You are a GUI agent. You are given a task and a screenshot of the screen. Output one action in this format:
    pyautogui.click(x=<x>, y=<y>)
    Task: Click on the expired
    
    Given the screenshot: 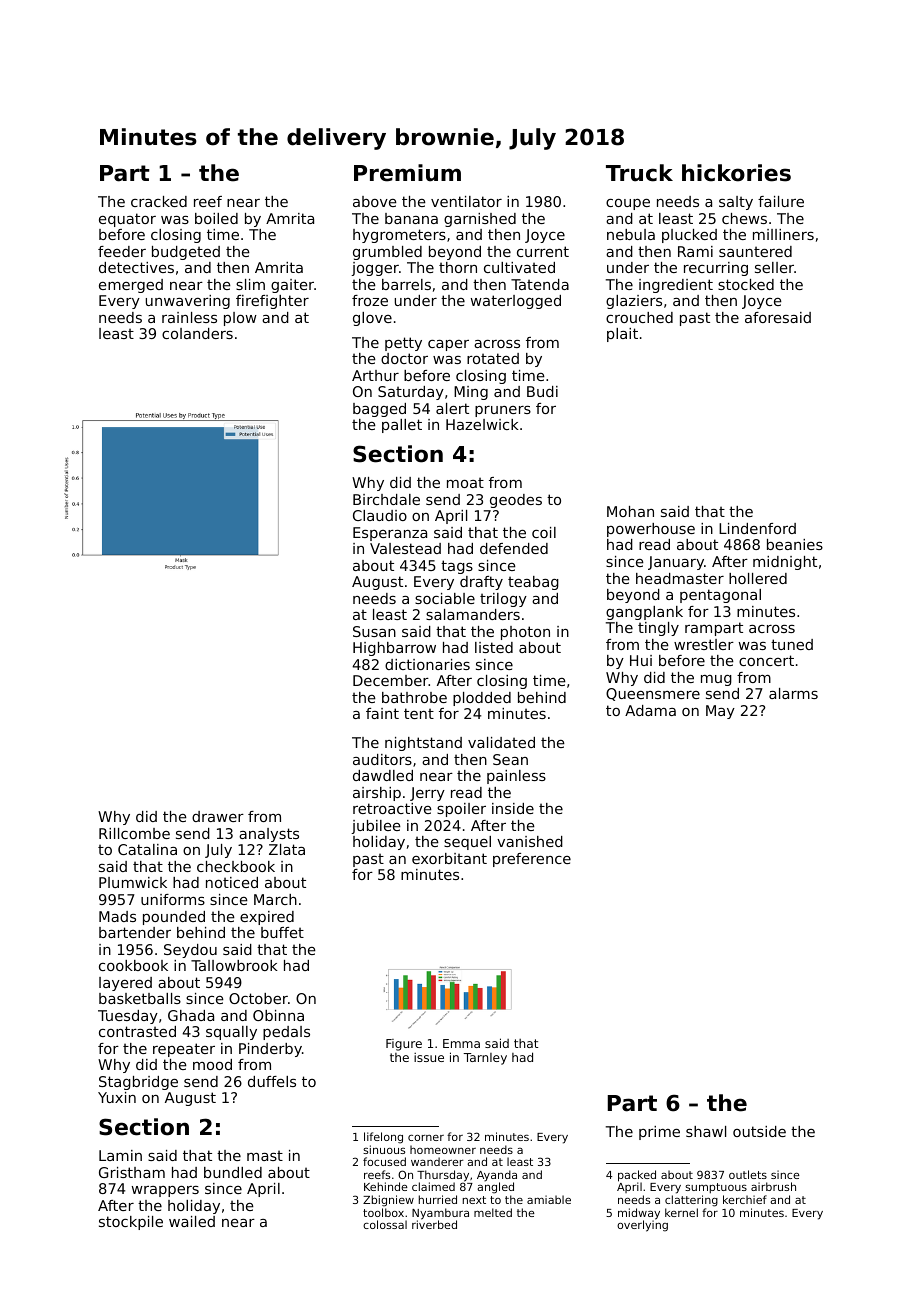 What is the action you would take?
    pyautogui.click(x=267, y=918)
